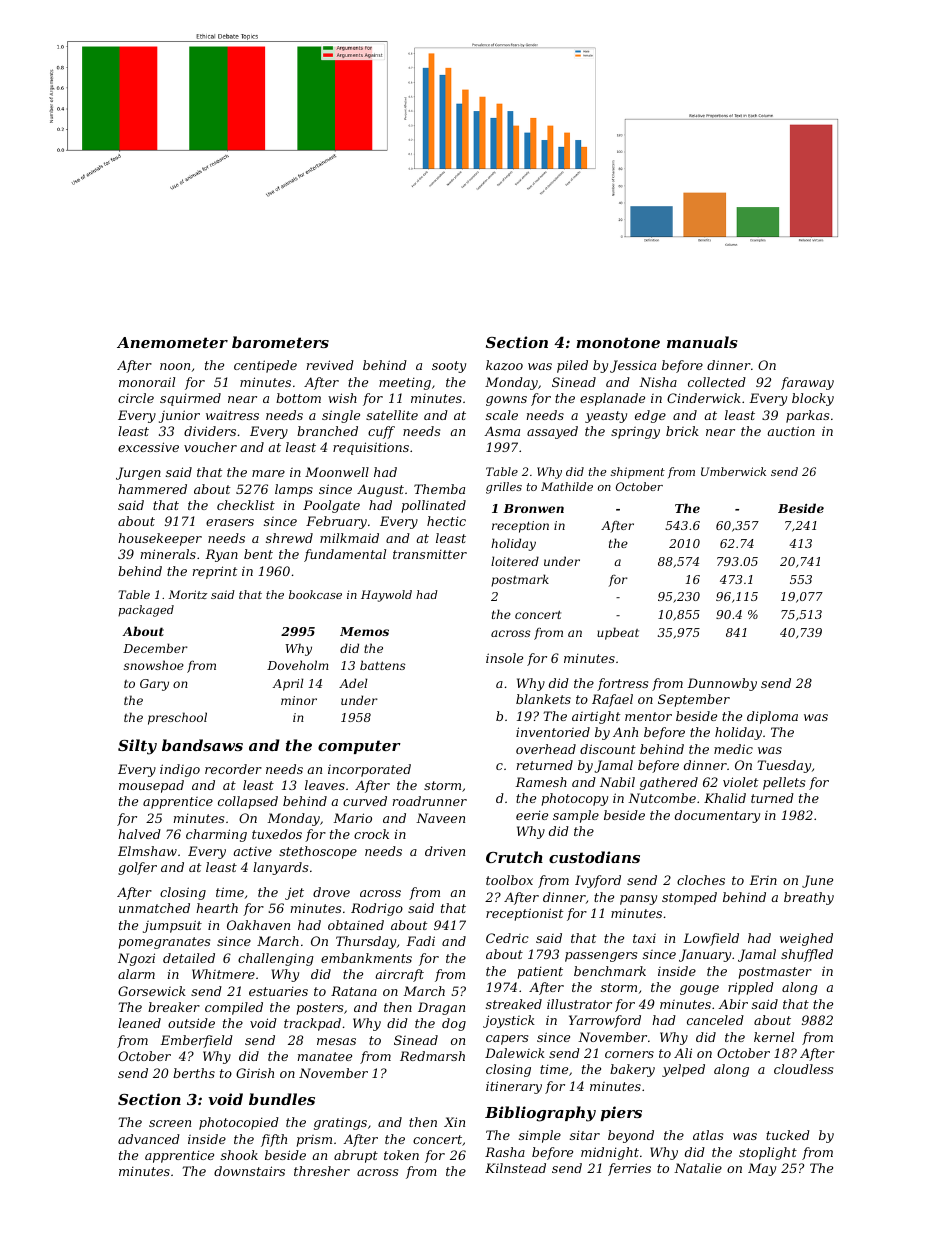  I want to click on tucked, so click(788, 1135).
